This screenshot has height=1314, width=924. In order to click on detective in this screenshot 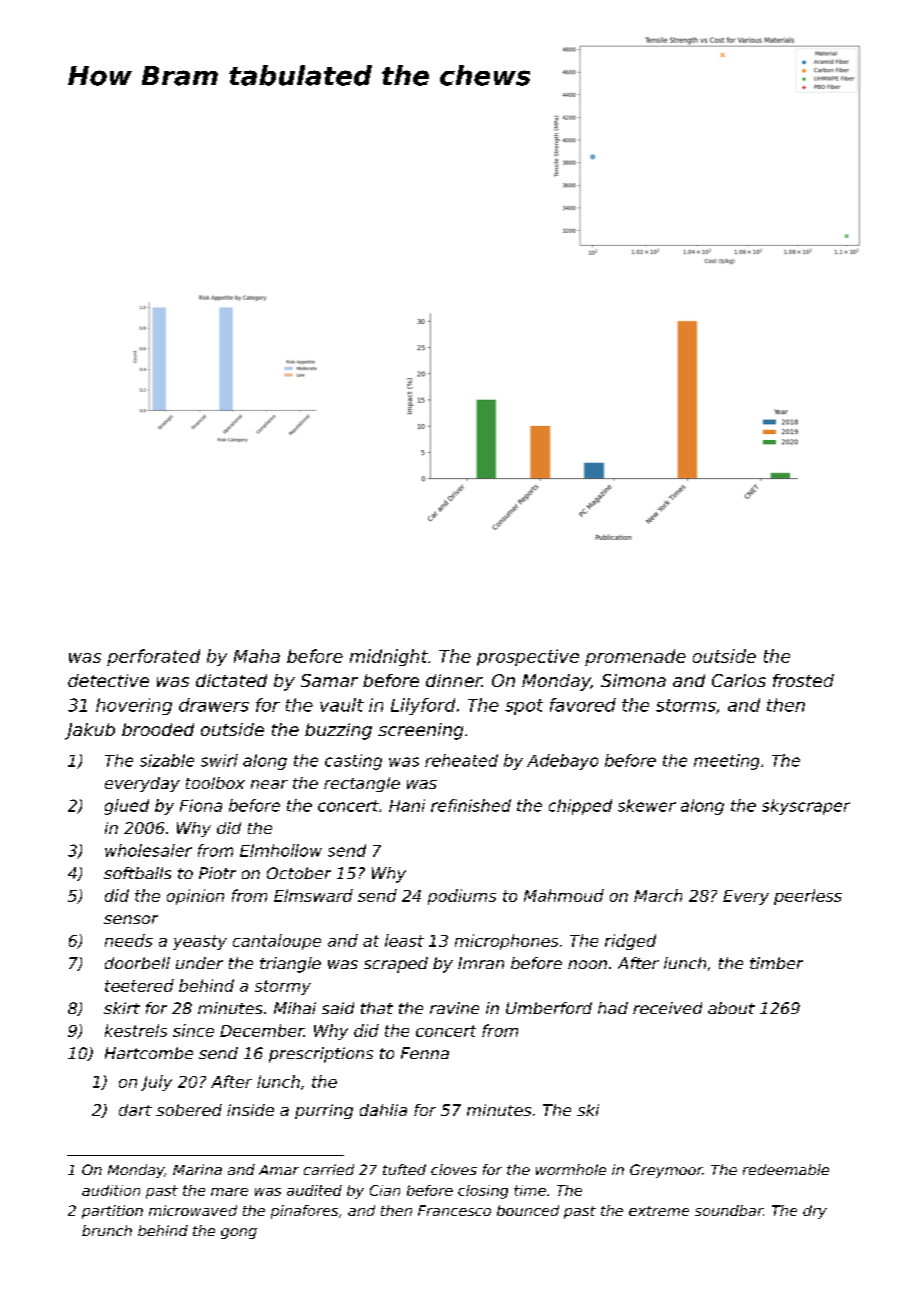, I will do `click(108, 680)`.
